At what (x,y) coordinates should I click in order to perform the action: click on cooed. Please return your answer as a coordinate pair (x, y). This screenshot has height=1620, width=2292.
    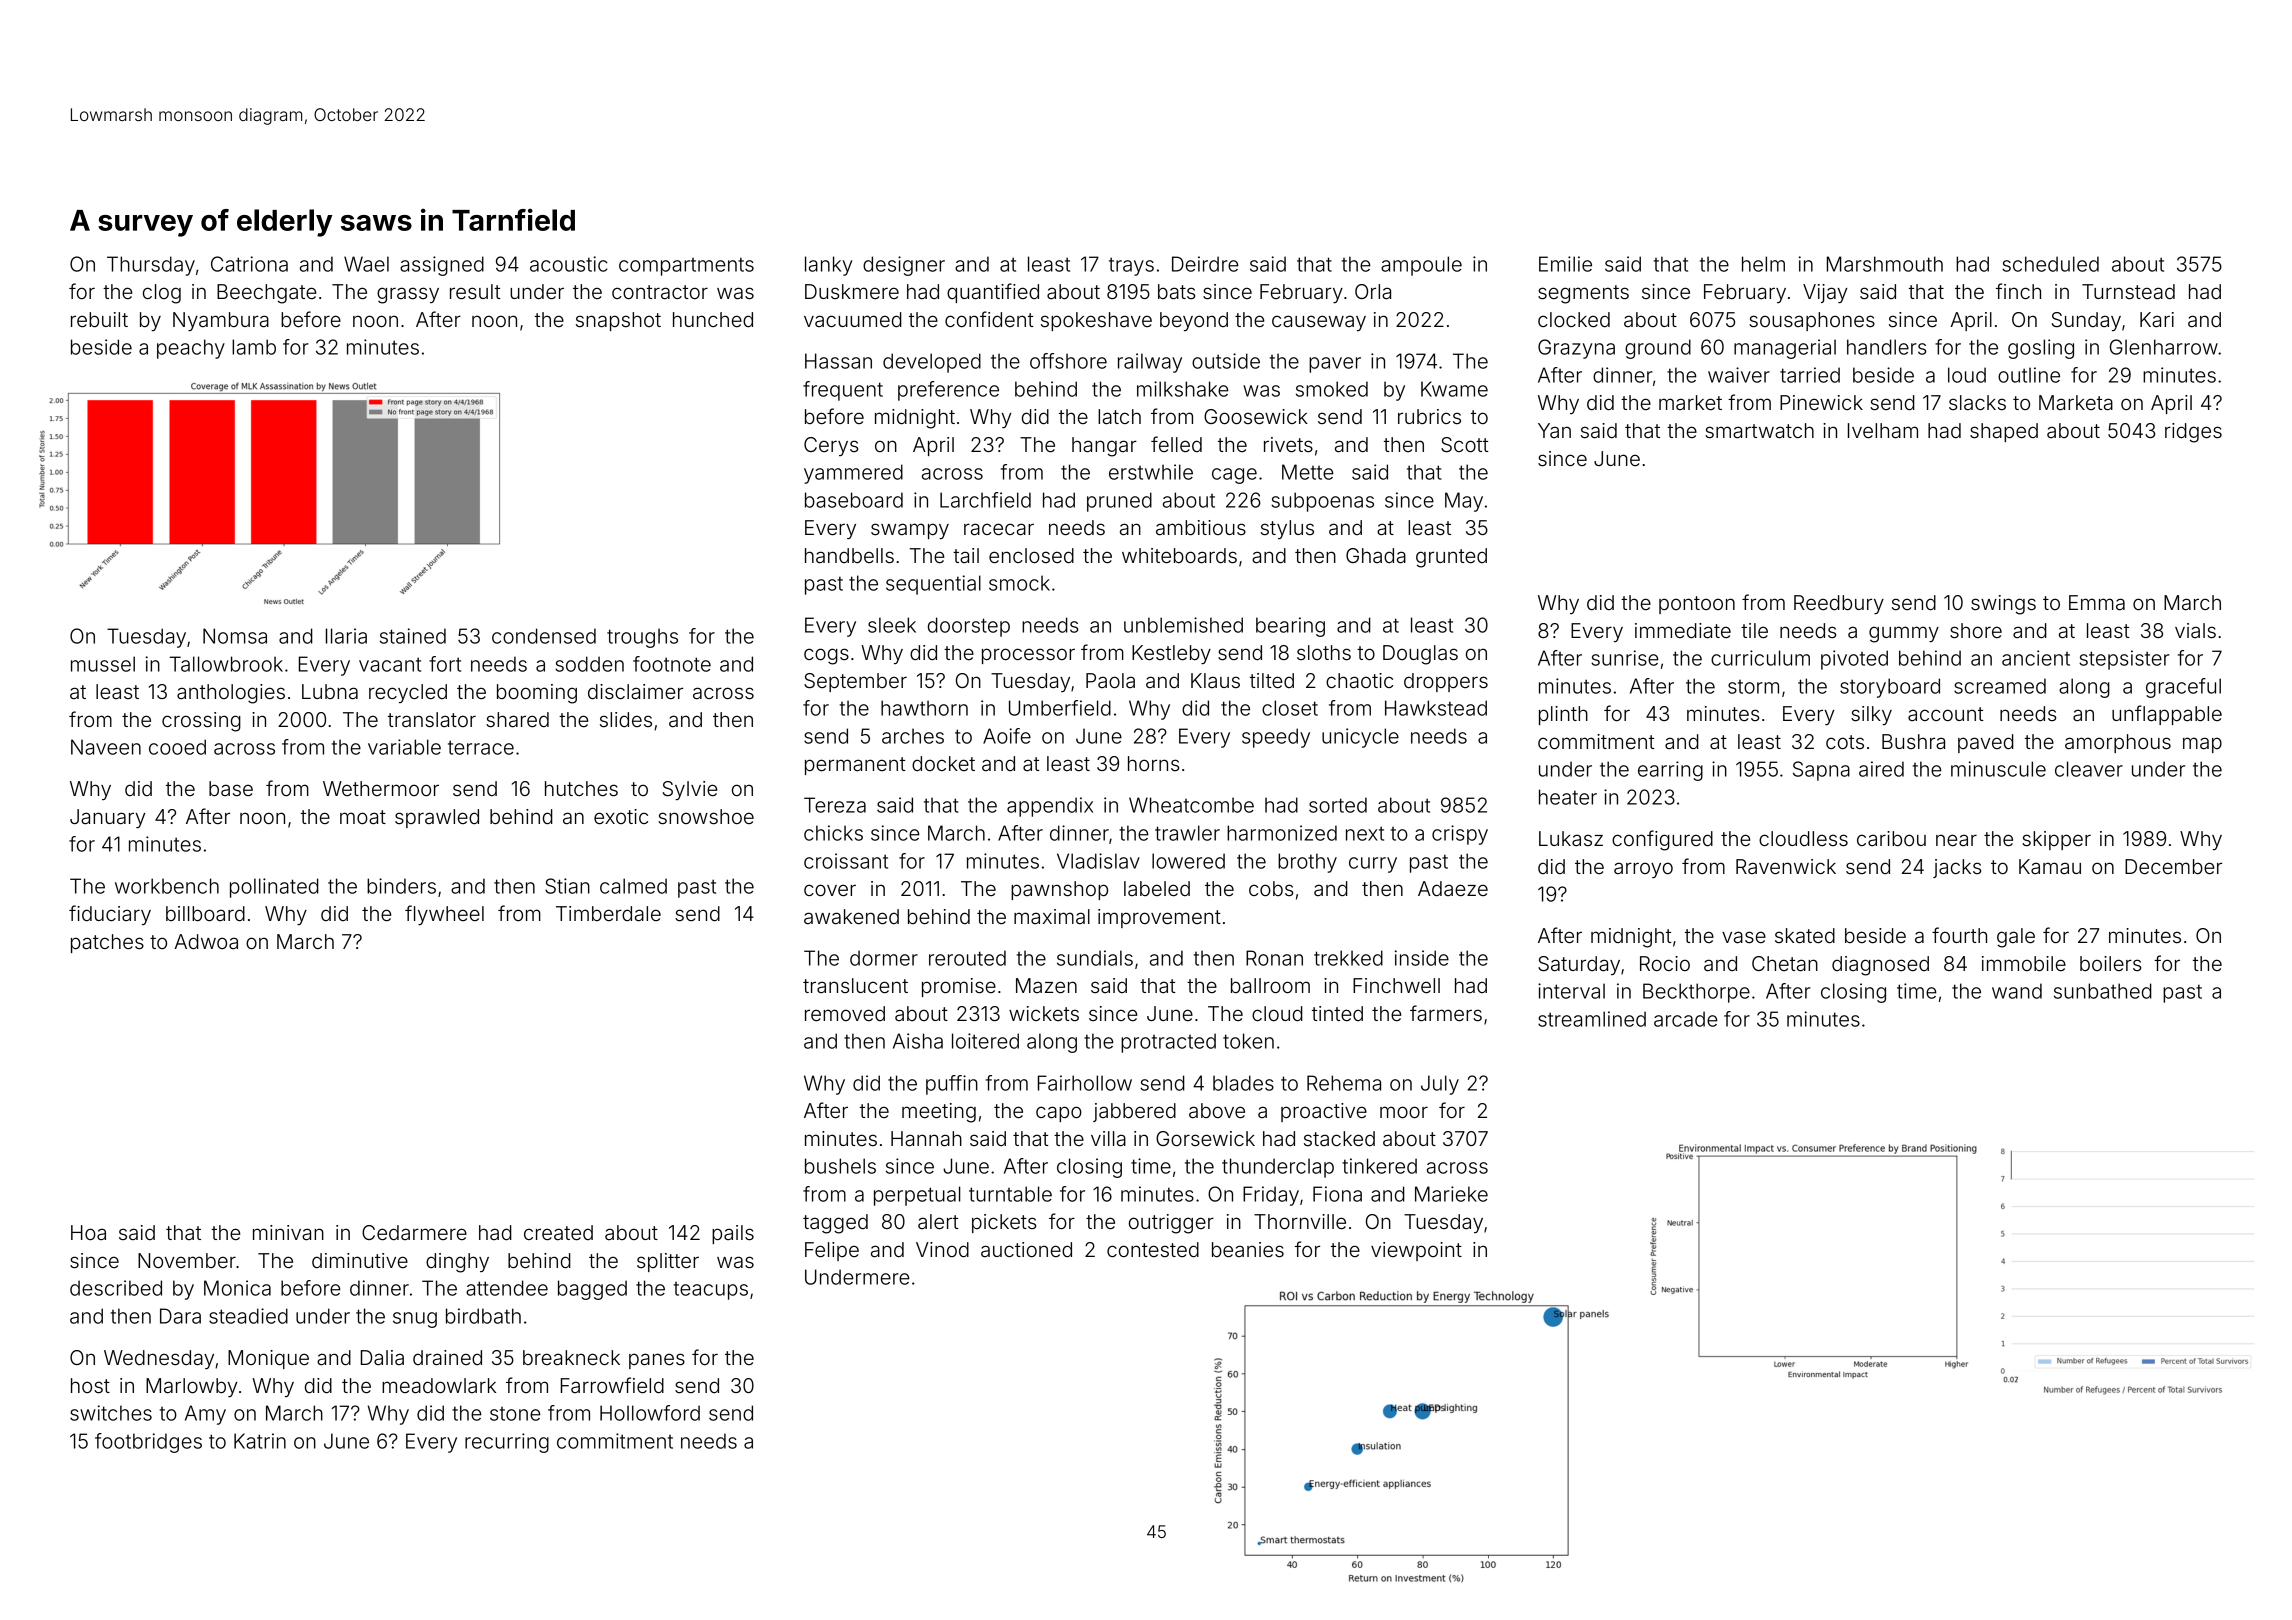
    Looking at the image, I should click on (177, 747).
